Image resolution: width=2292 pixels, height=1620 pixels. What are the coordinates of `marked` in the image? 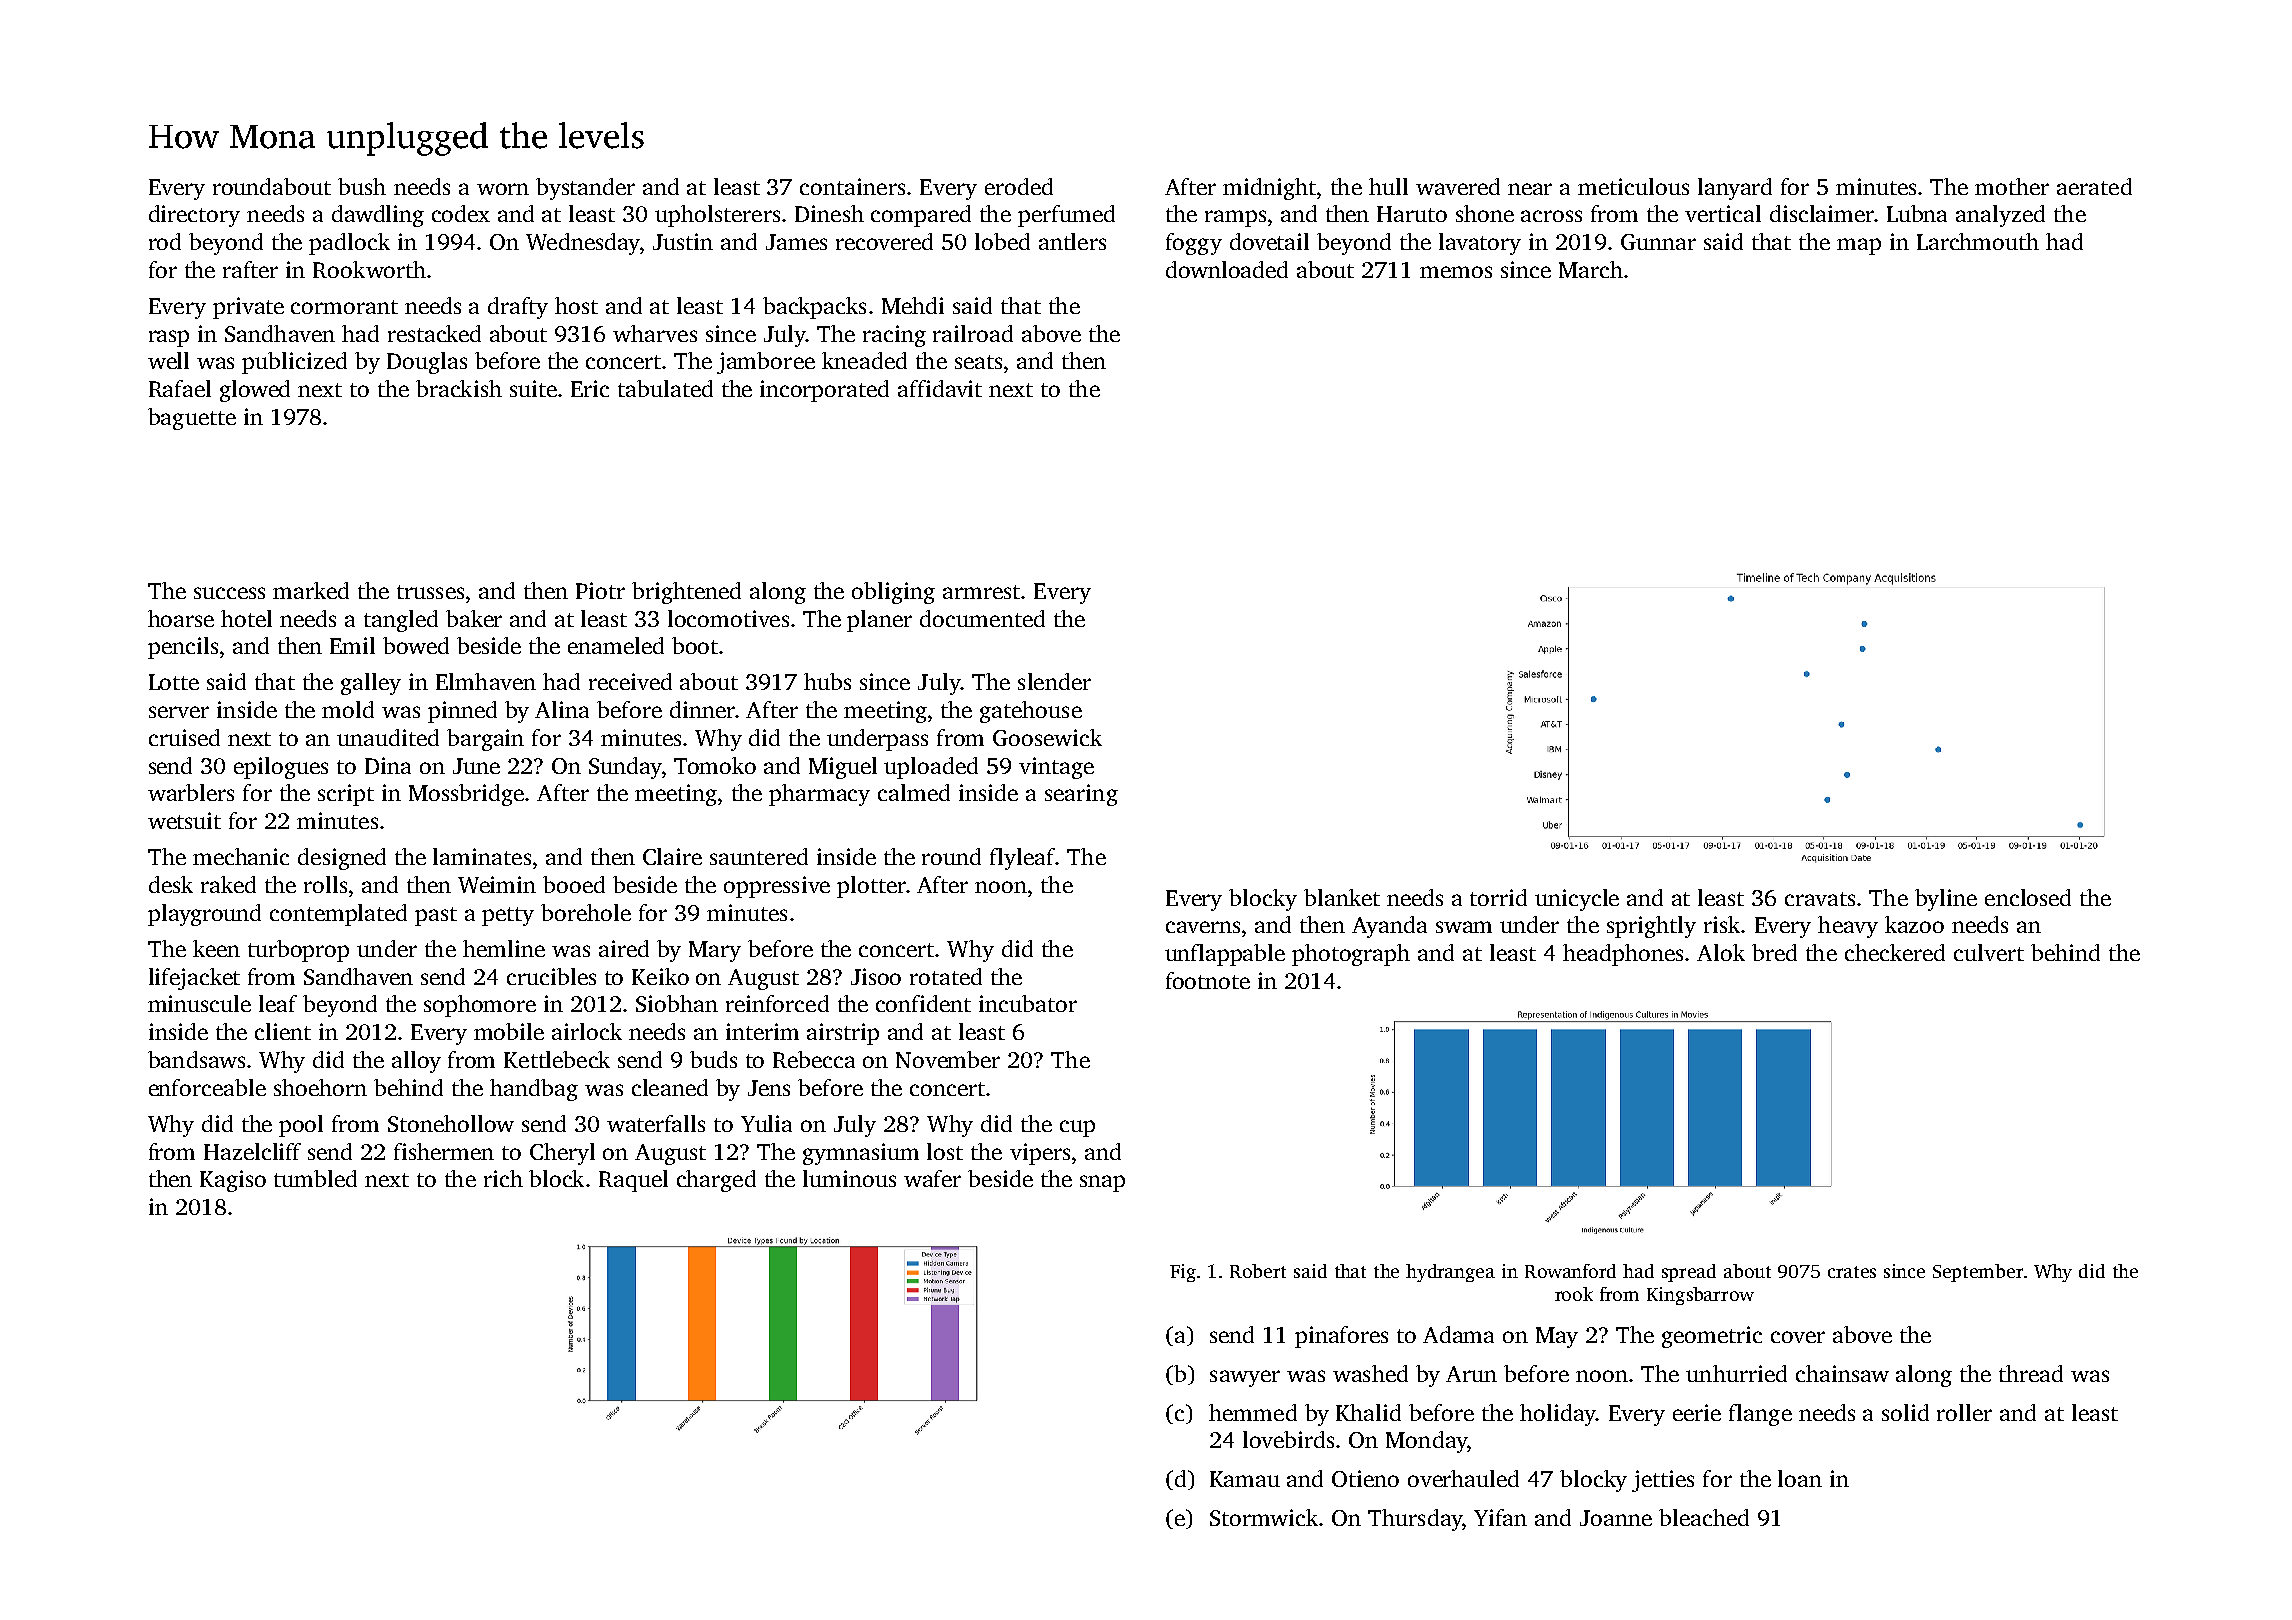 It's located at (311, 590).
